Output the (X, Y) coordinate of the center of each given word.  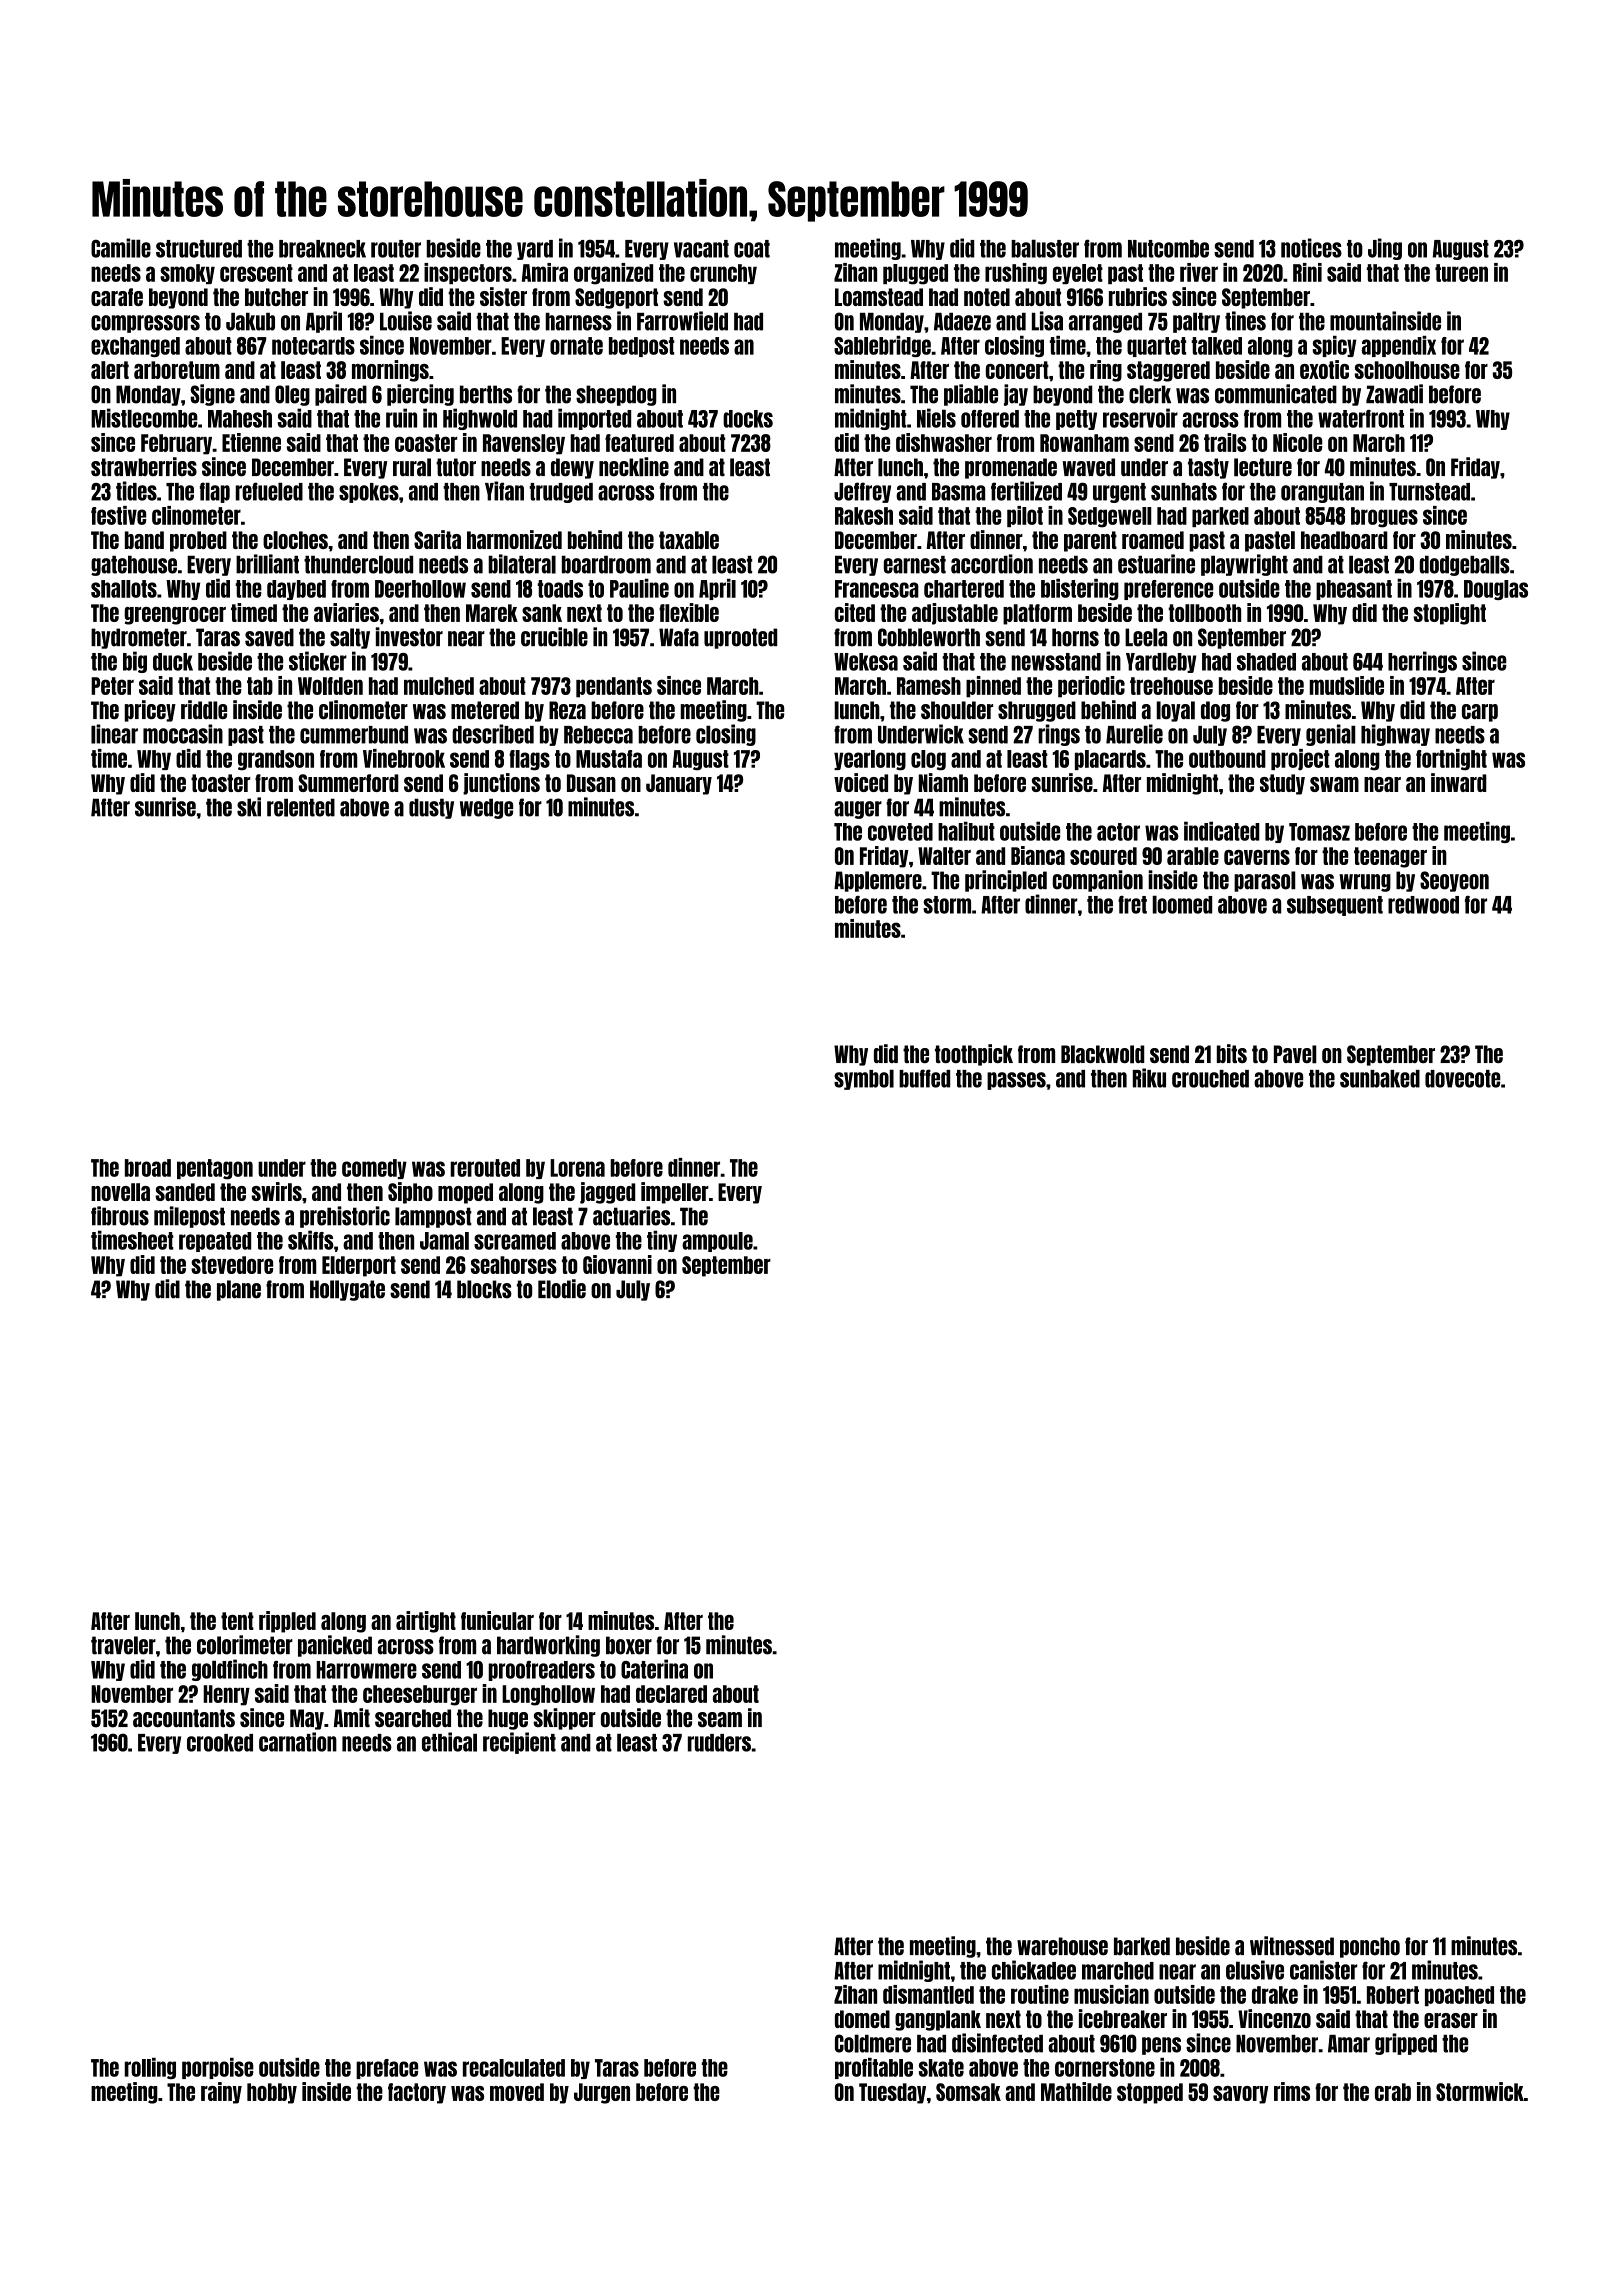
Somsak (968, 2092)
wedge (486, 808)
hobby (272, 2093)
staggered (1168, 371)
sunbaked (1380, 1079)
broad (148, 1168)
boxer (629, 1645)
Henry (226, 1695)
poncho (1370, 1947)
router (396, 249)
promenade (1011, 468)
